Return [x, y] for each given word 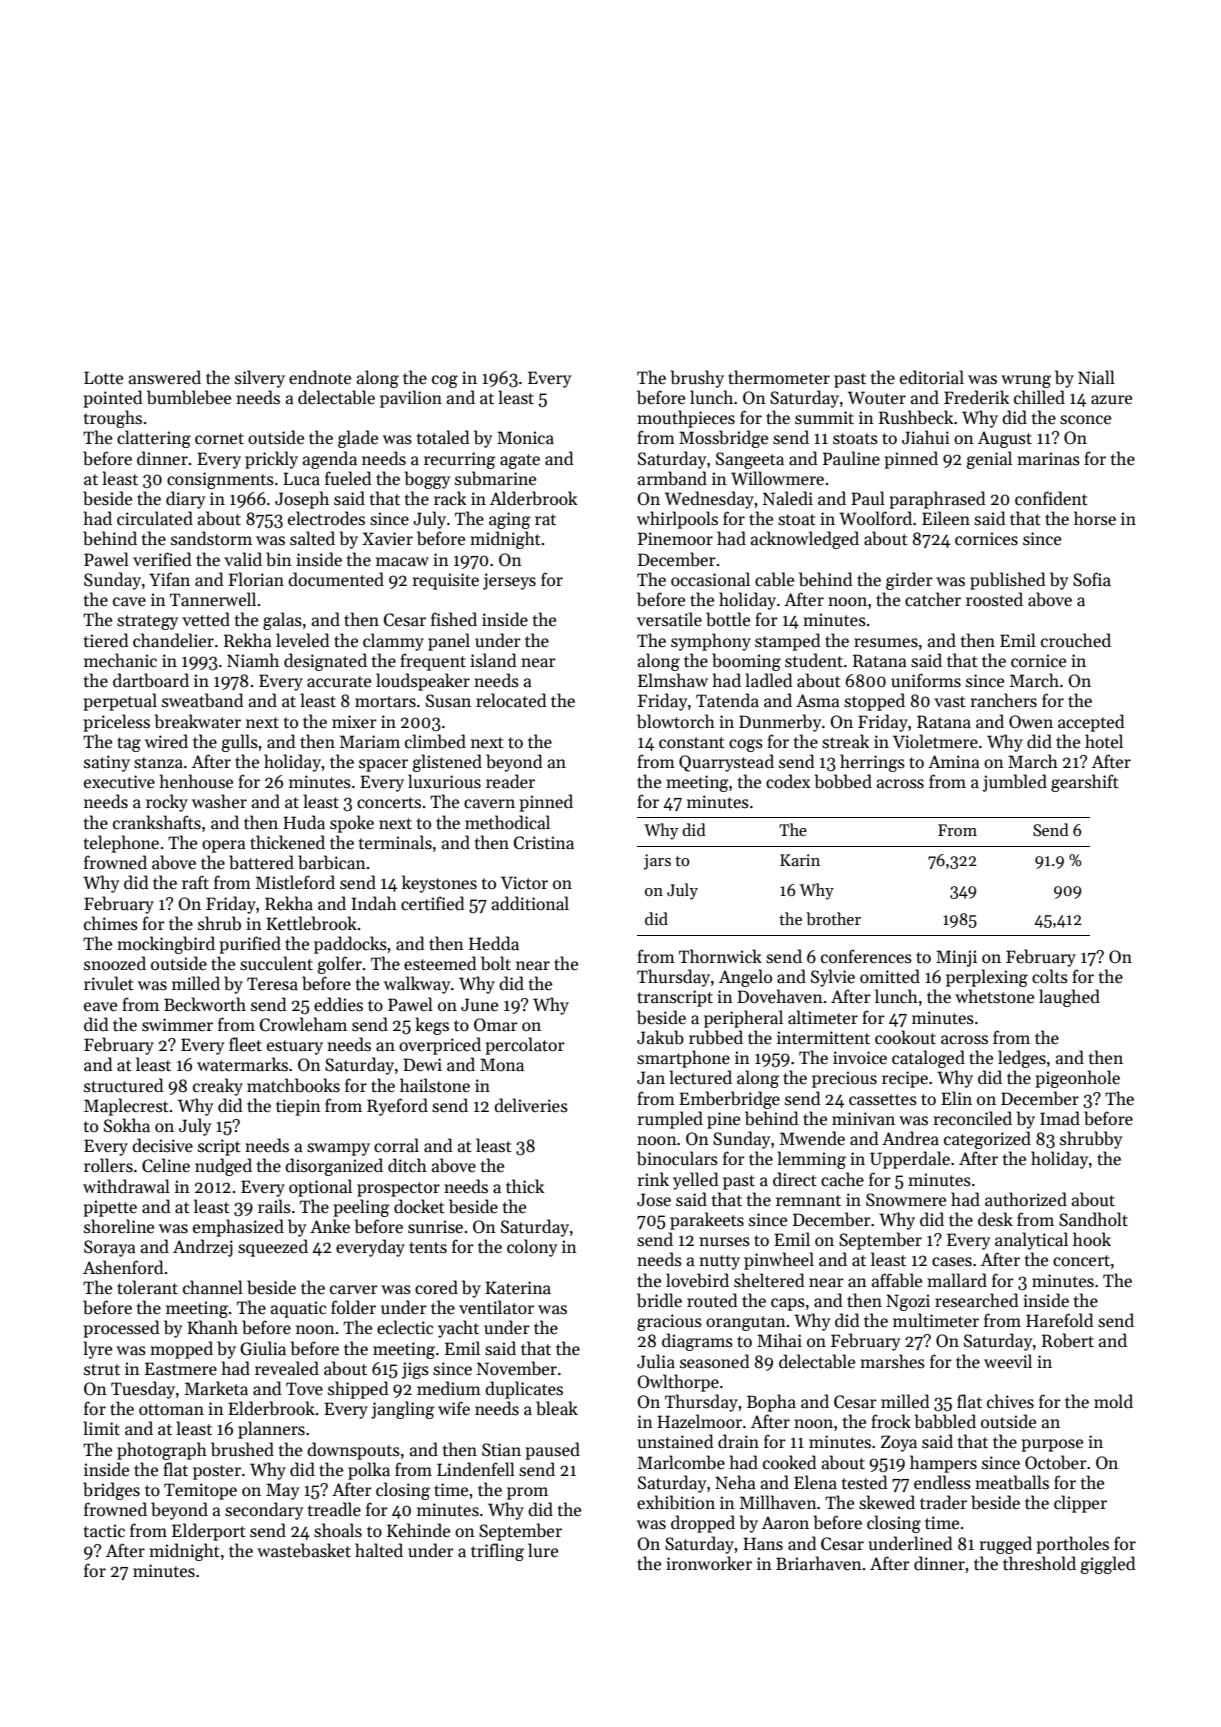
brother [833, 919]
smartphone [683, 1059]
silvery [260, 379]
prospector [398, 1189]
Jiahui [926, 437]
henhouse [196, 781]
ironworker [709, 1563]
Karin [800, 860]
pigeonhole [1077, 1079]
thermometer [779, 377]
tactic [104, 1531]
